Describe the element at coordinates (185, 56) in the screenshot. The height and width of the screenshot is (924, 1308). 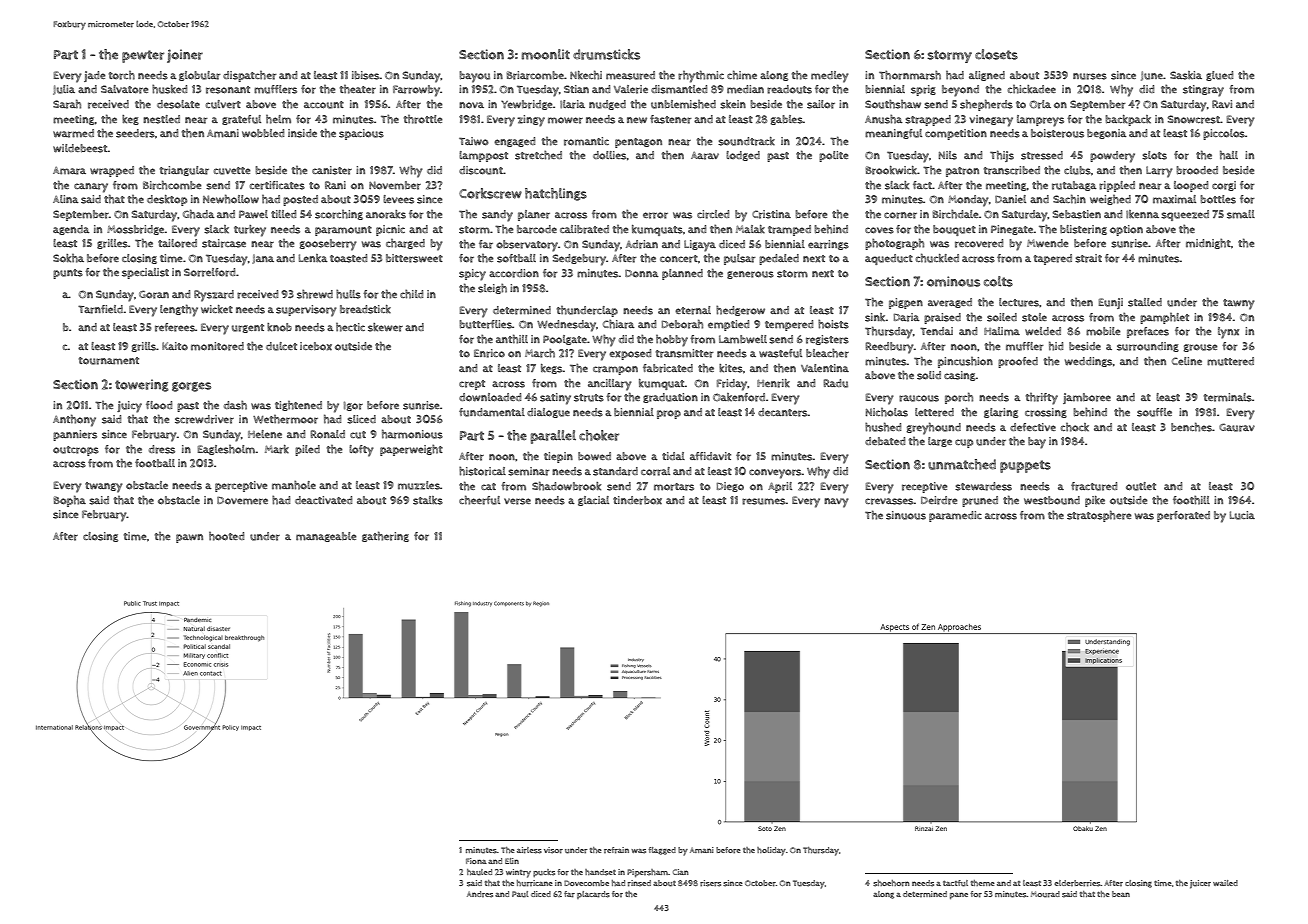
I see `joiner` at that location.
